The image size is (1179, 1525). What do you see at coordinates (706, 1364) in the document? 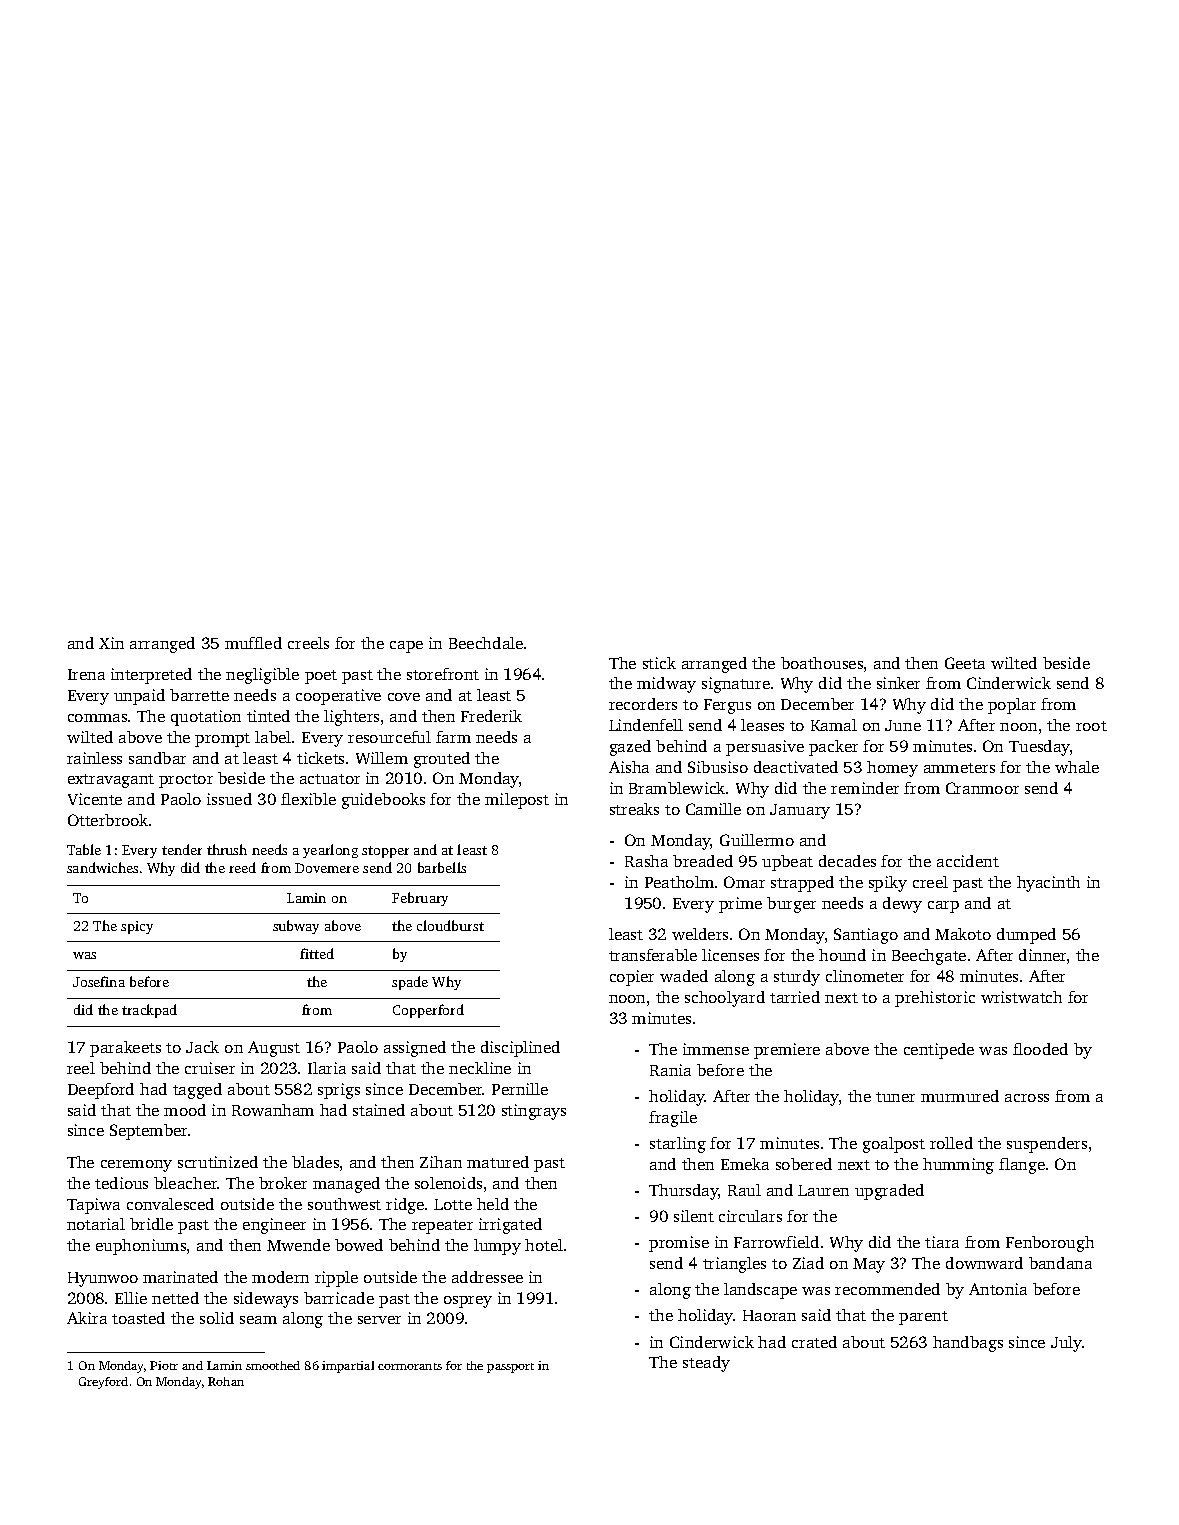
I see `steady` at bounding box center [706, 1364].
